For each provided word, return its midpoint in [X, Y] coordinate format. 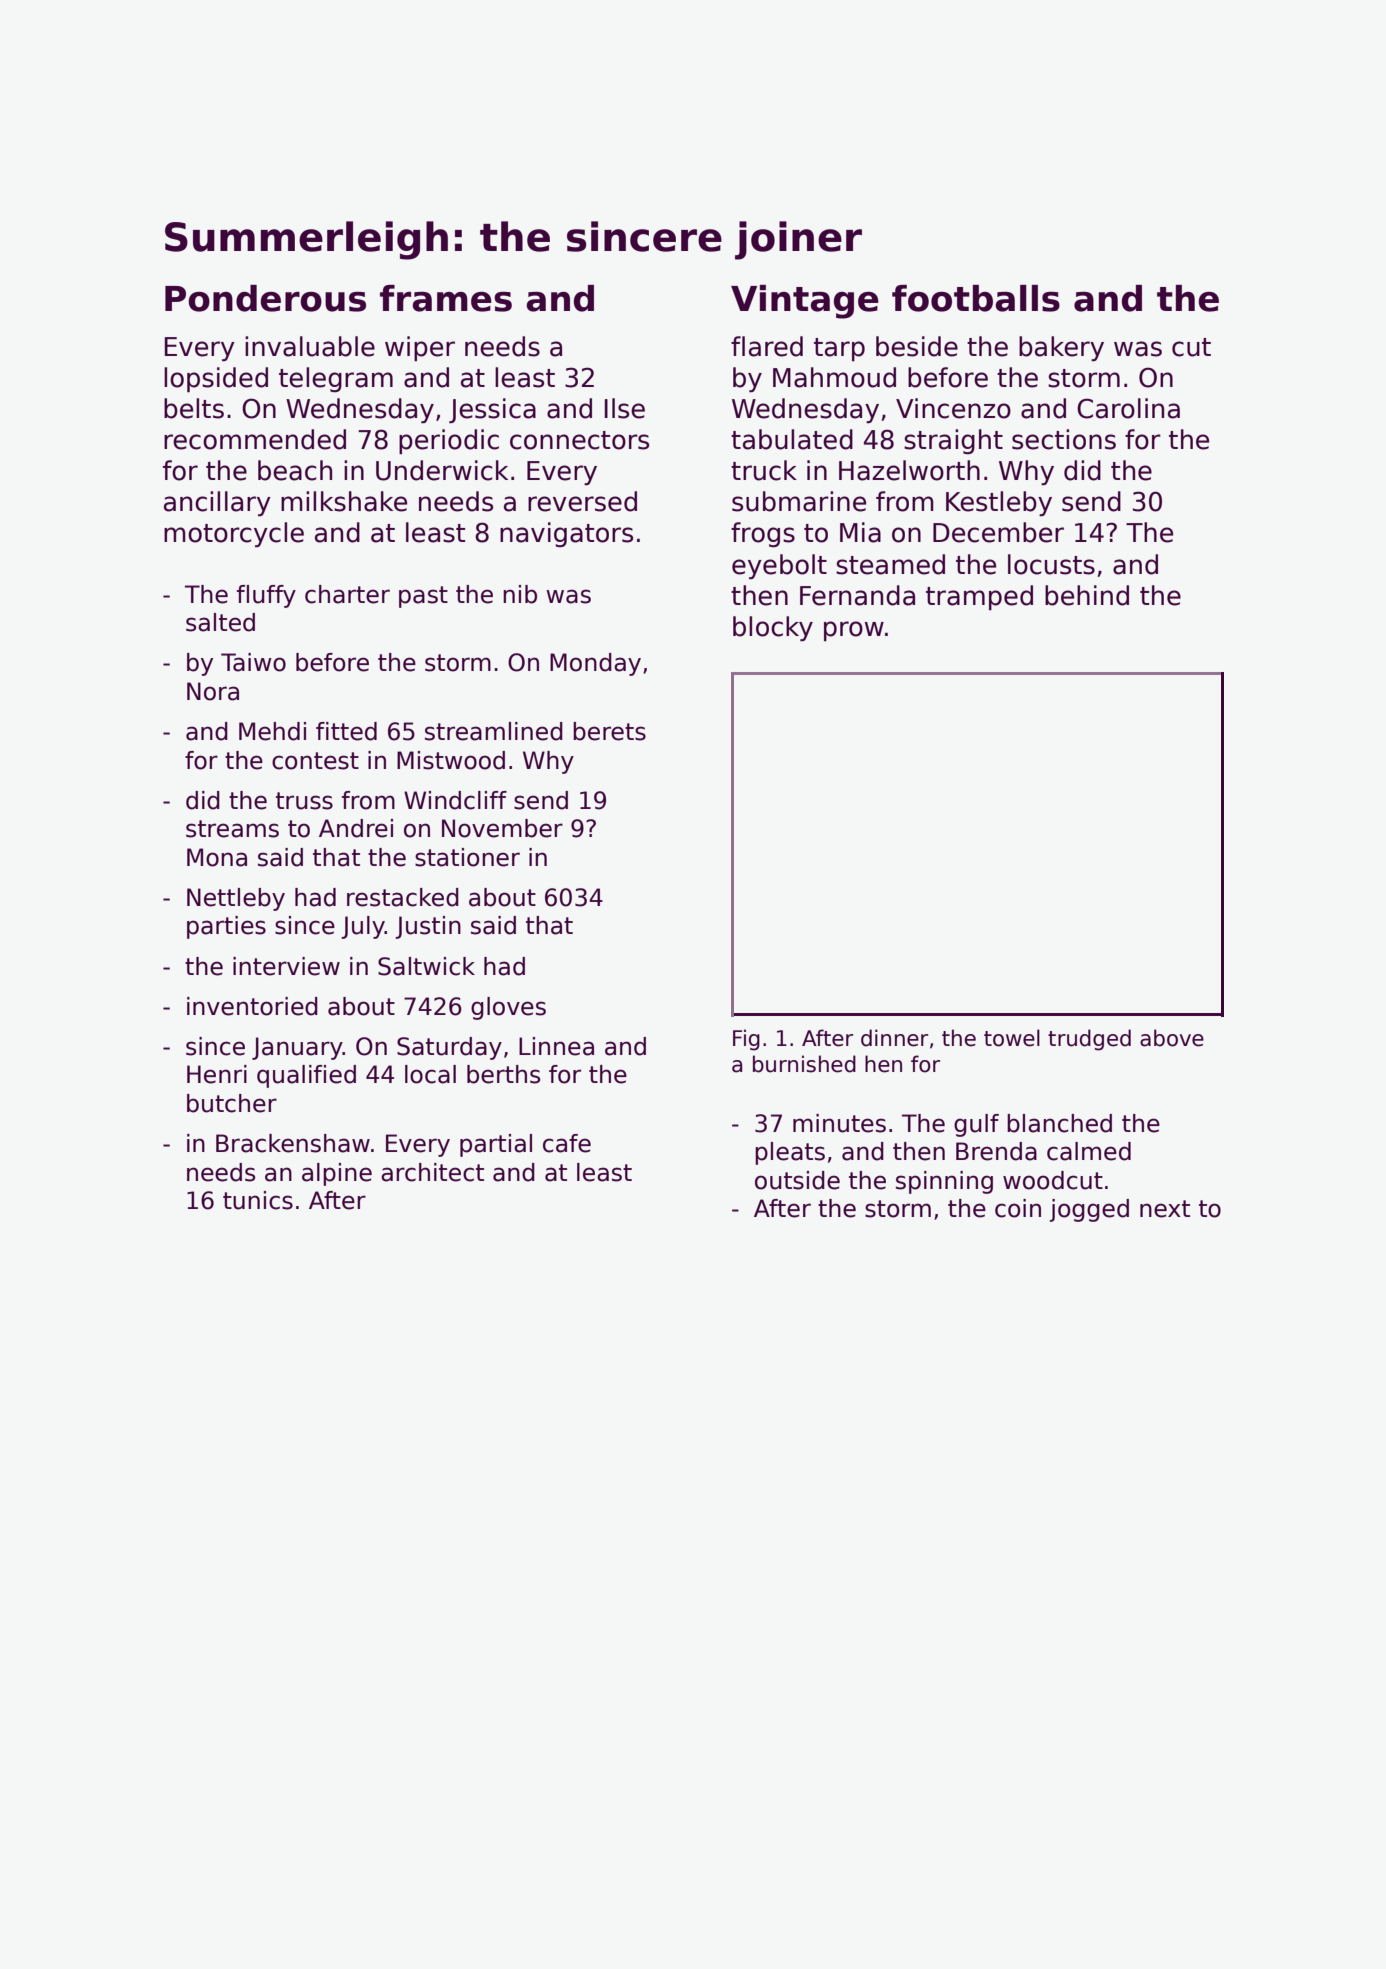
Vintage [805, 302]
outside [797, 1180]
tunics [258, 1200]
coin [1018, 1208]
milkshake [344, 501]
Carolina [1128, 408]
